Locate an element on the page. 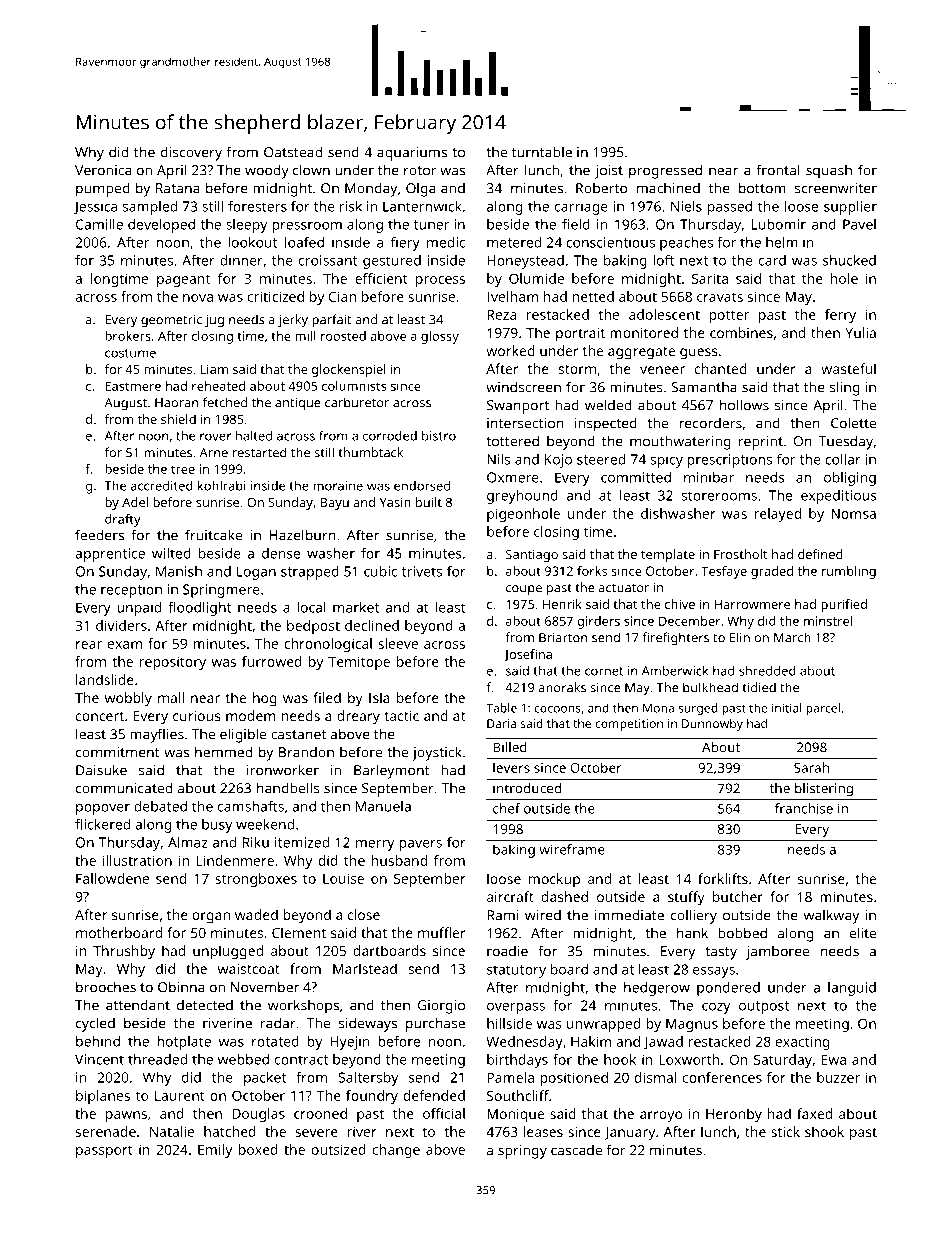 The height and width of the document is (1233, 952). Emily is located at coordinates (215, 1151).
